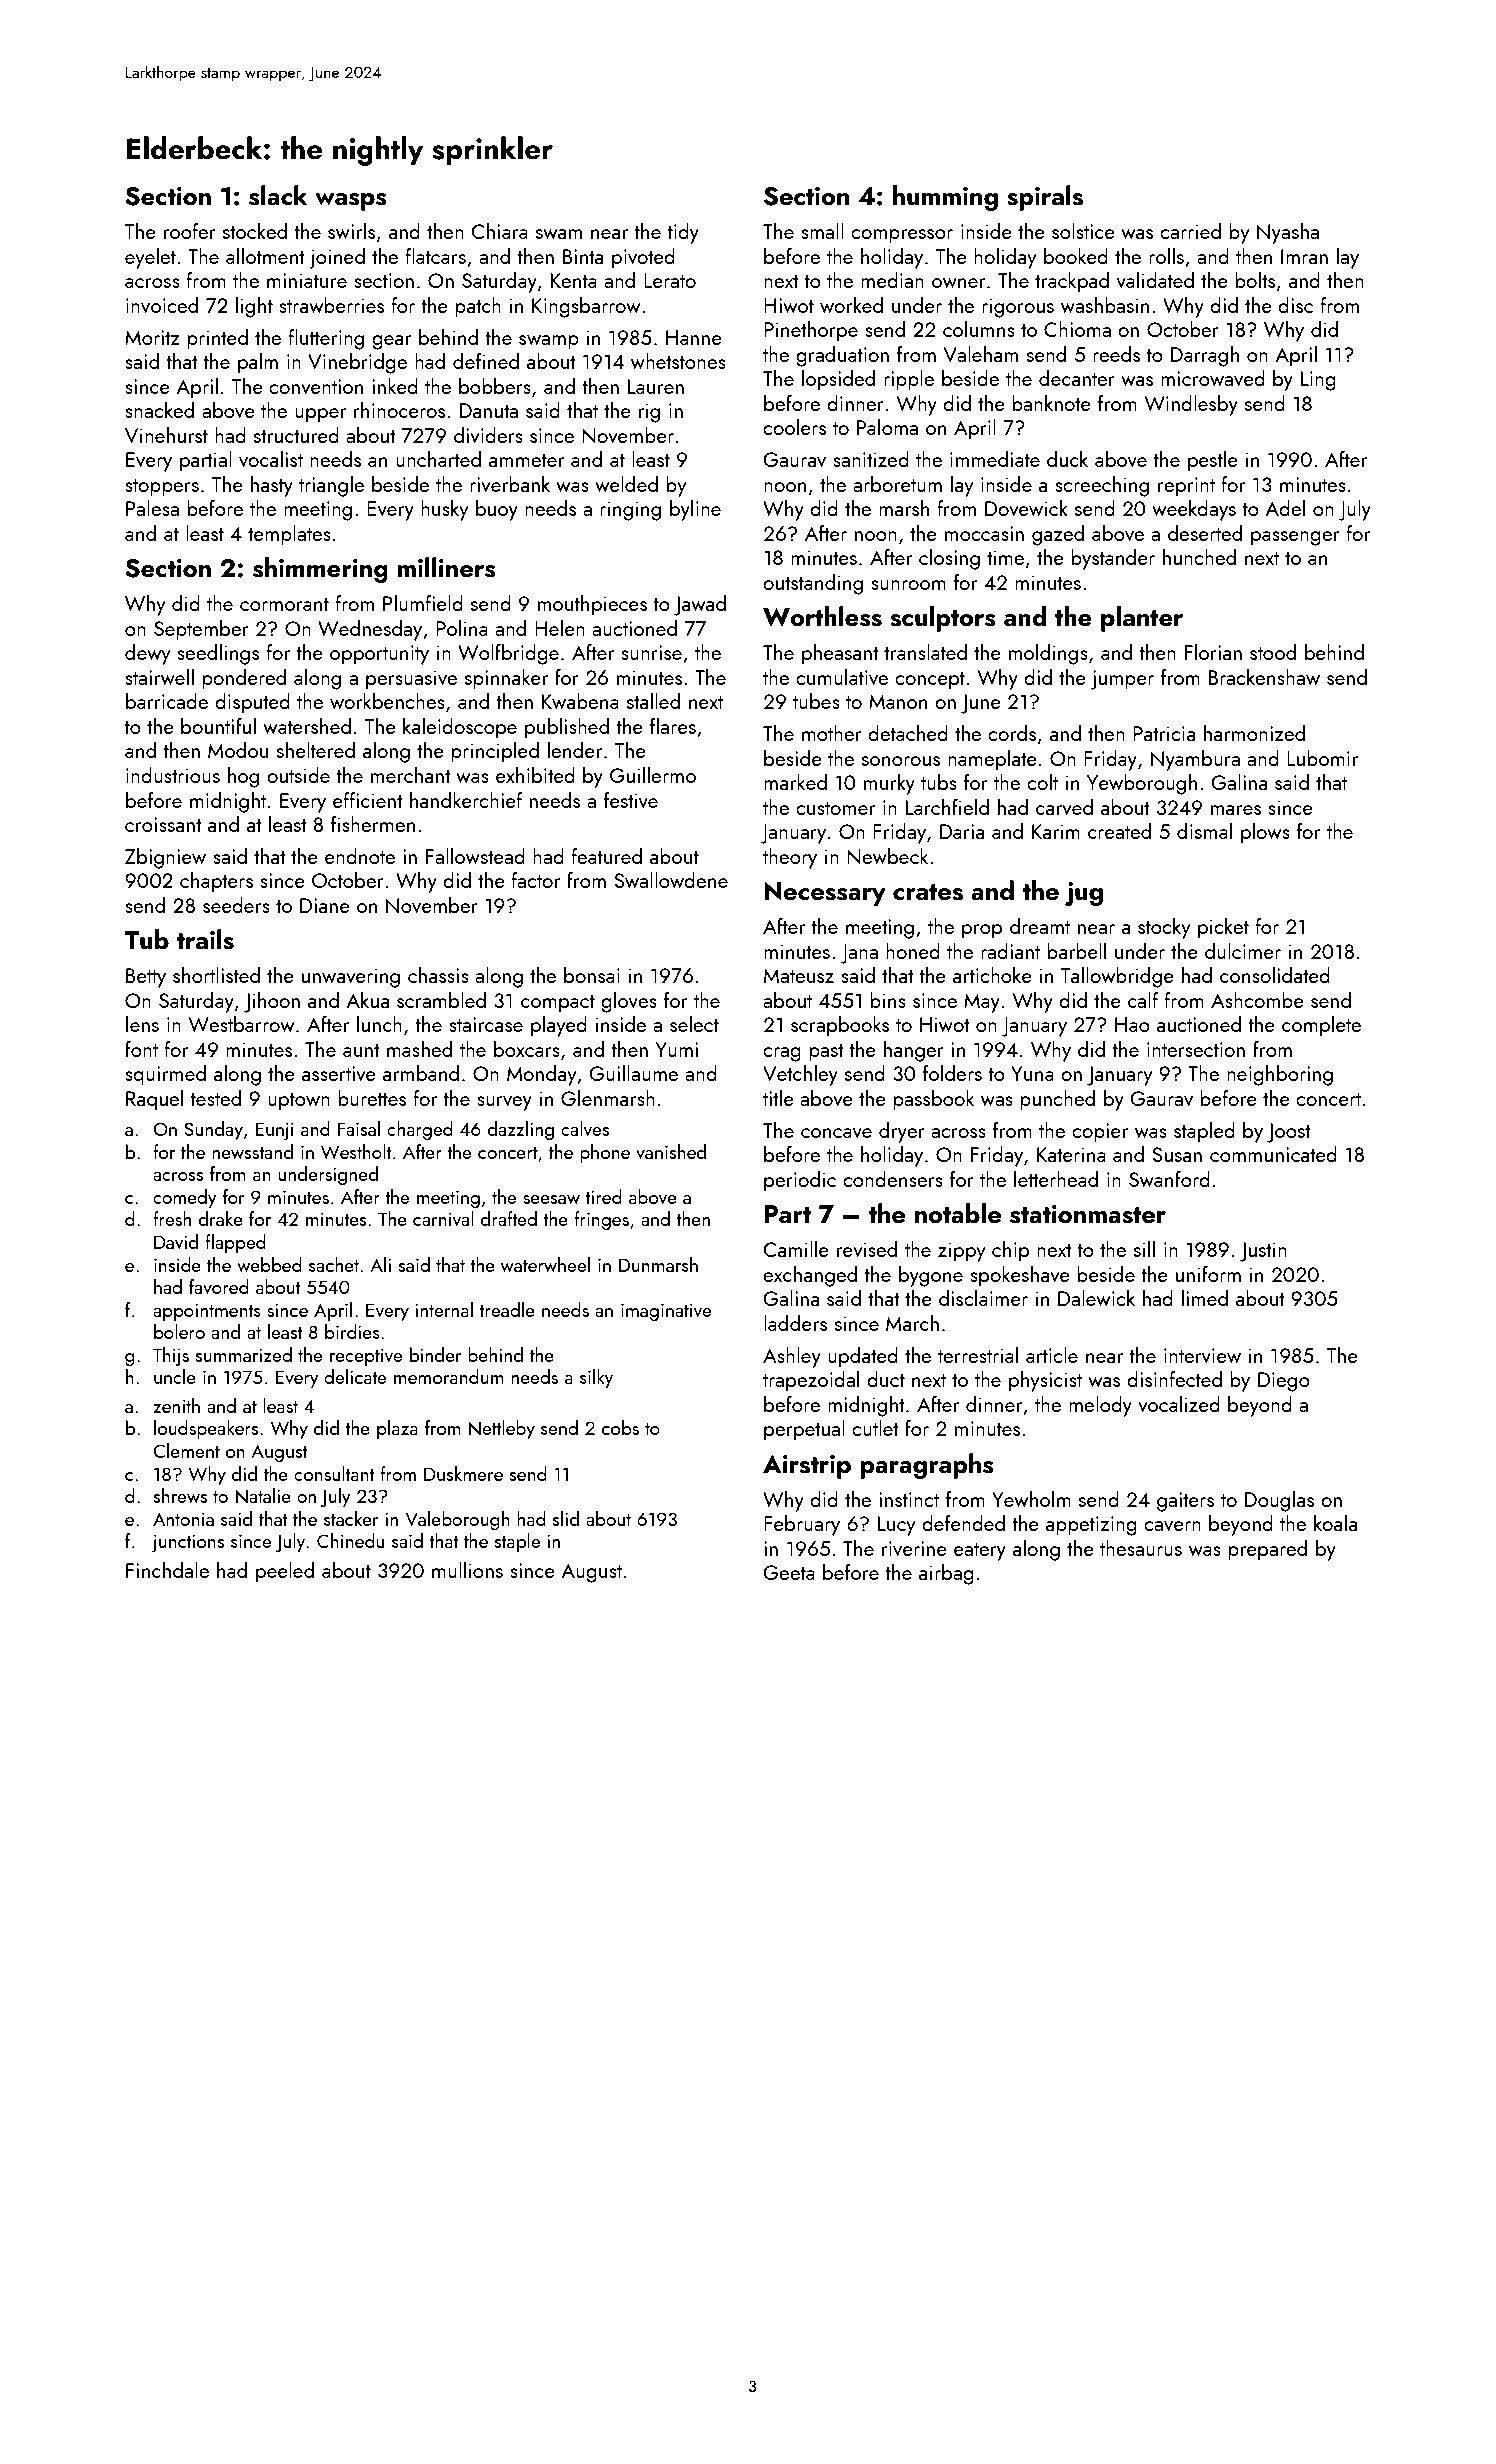  Describe the element at coordinates (1045, 198) in the screenshot. I see `spirals` at that location.
